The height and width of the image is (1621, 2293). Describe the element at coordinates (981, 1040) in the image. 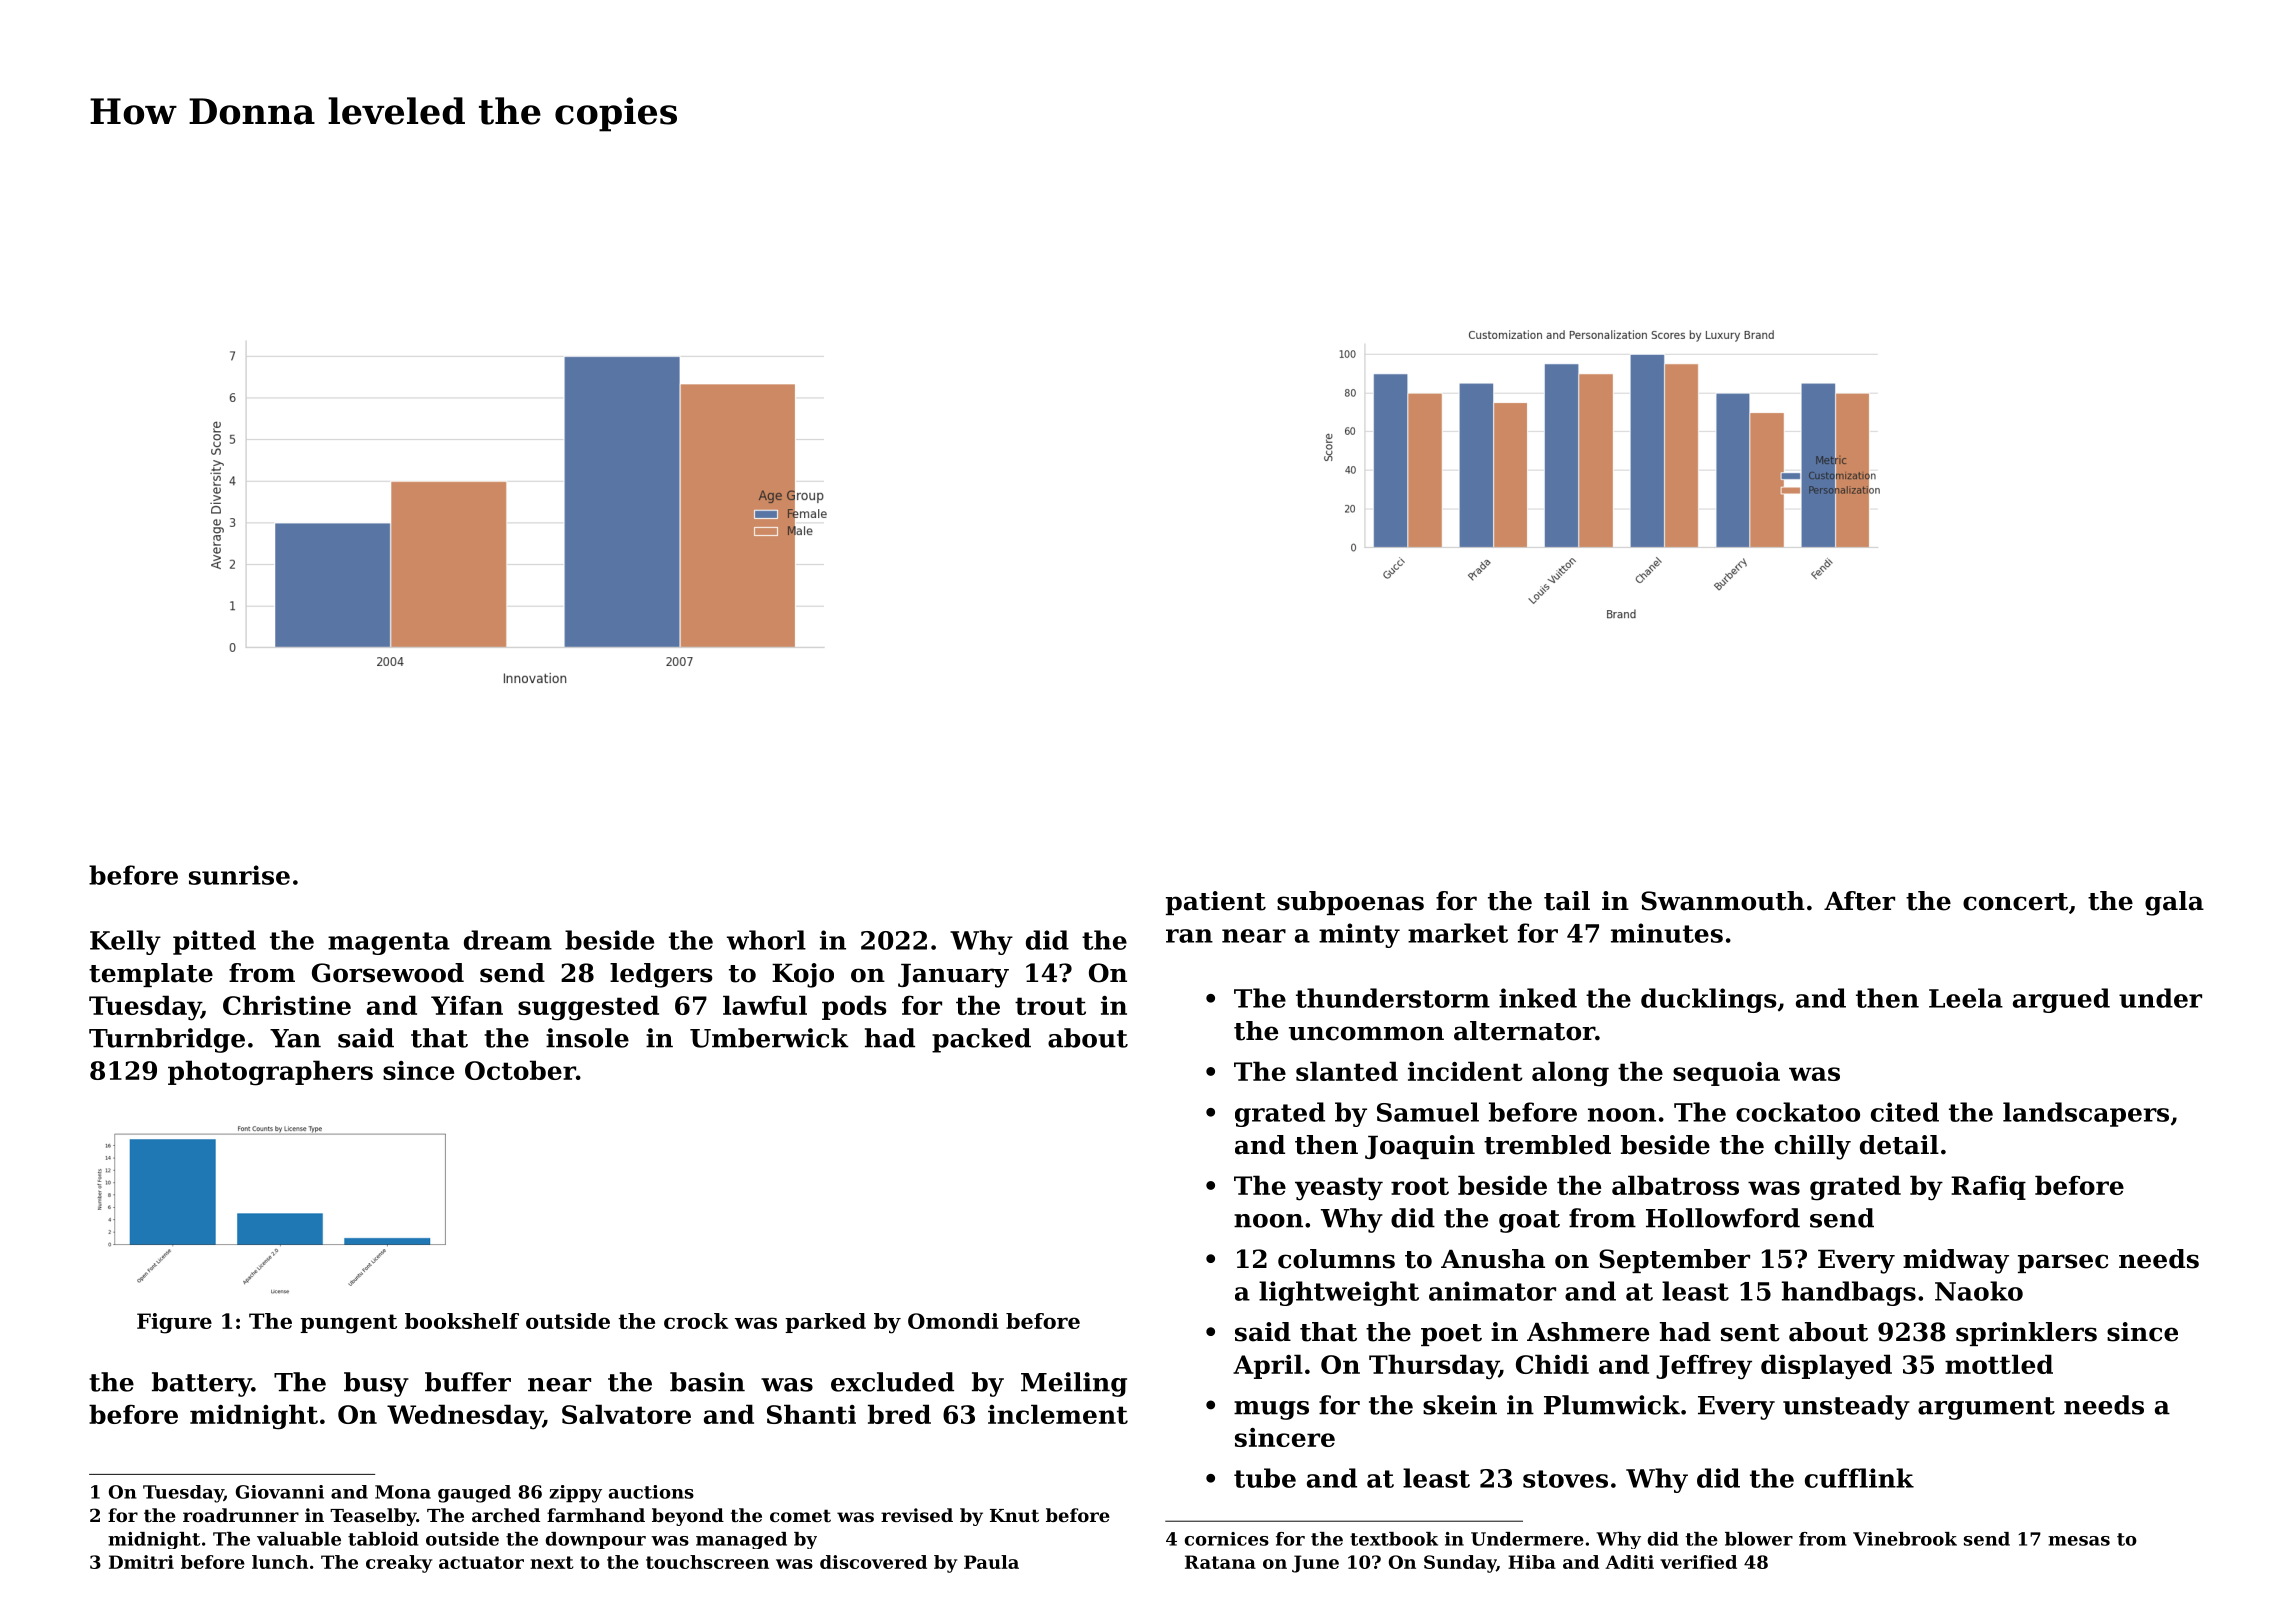

I see `packed` at that location.
